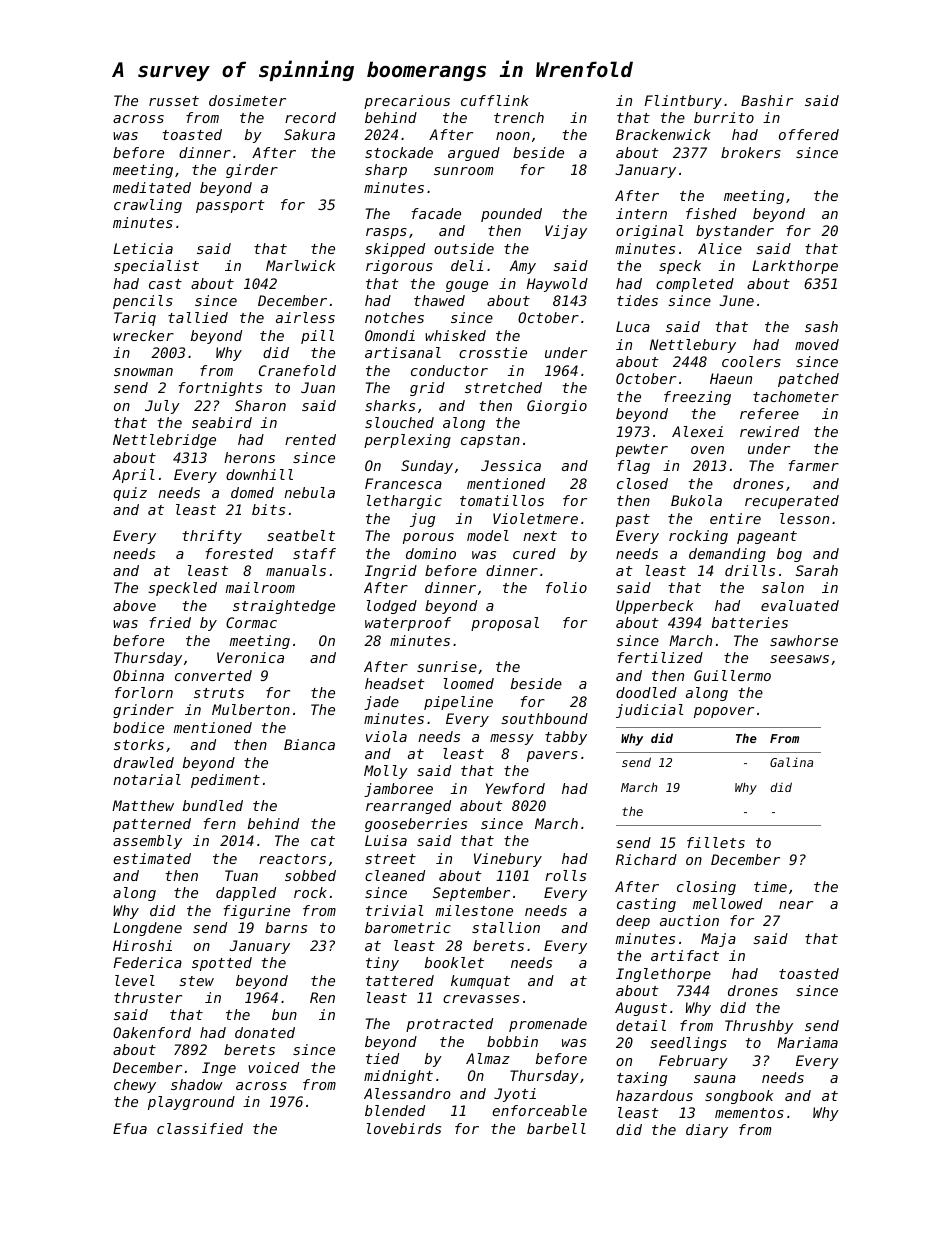 This image has width=952, height=1233. Describe the element at coordinates (707, 1131) in the image. I see `diary` at that location.
